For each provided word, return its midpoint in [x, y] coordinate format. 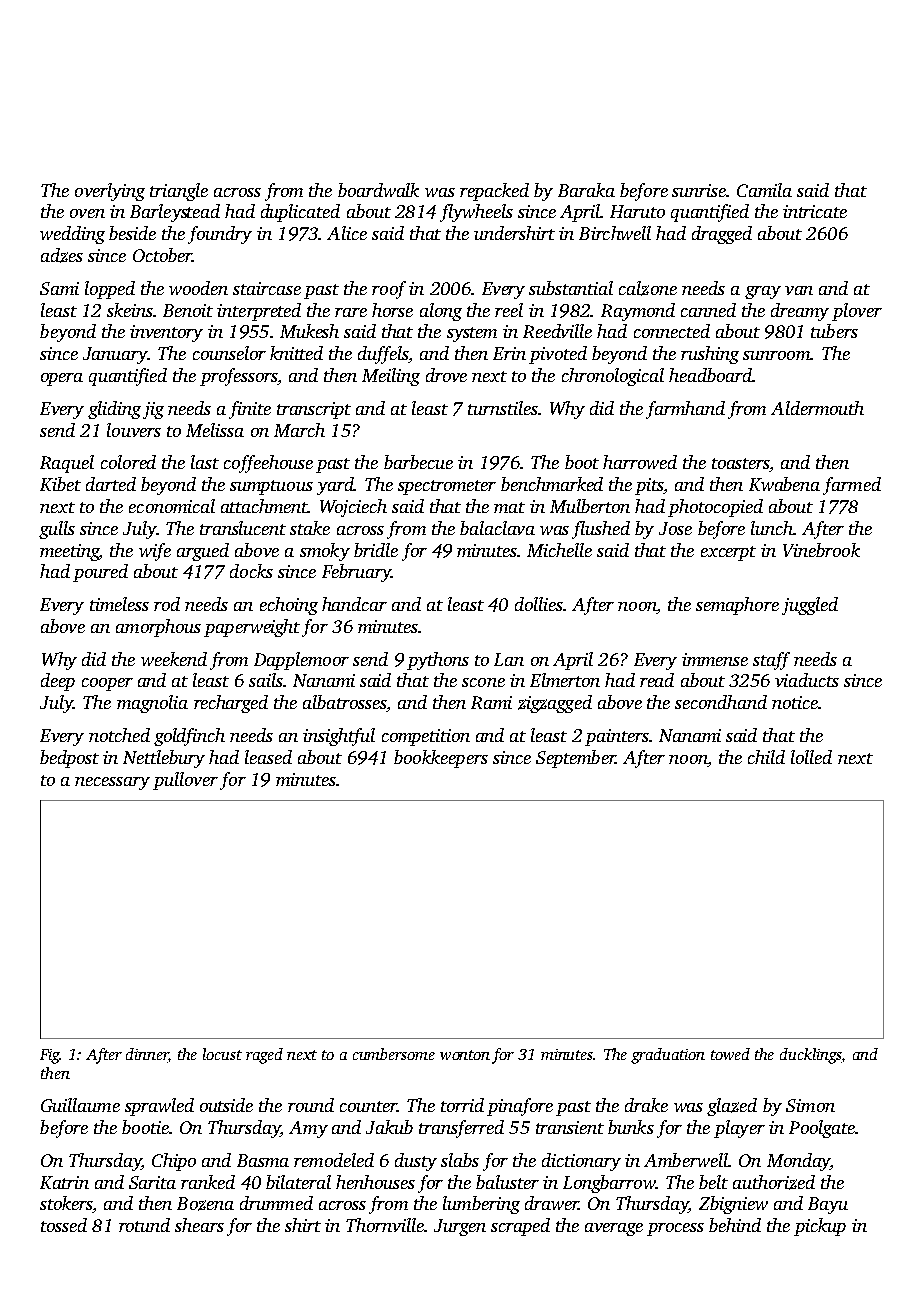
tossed [64, 1225]
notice [795, 702]
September [575, 759]
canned [708, 310]
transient [570, 1127]
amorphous [158, 628]
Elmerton [565, 680]
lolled [811, 757]
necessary [112, 783]
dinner [147, 1055]
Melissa [215, 430]
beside [132, 233]
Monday [798, 1162]
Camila [764, 190]
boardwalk [378, 190]
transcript [314, 410]
